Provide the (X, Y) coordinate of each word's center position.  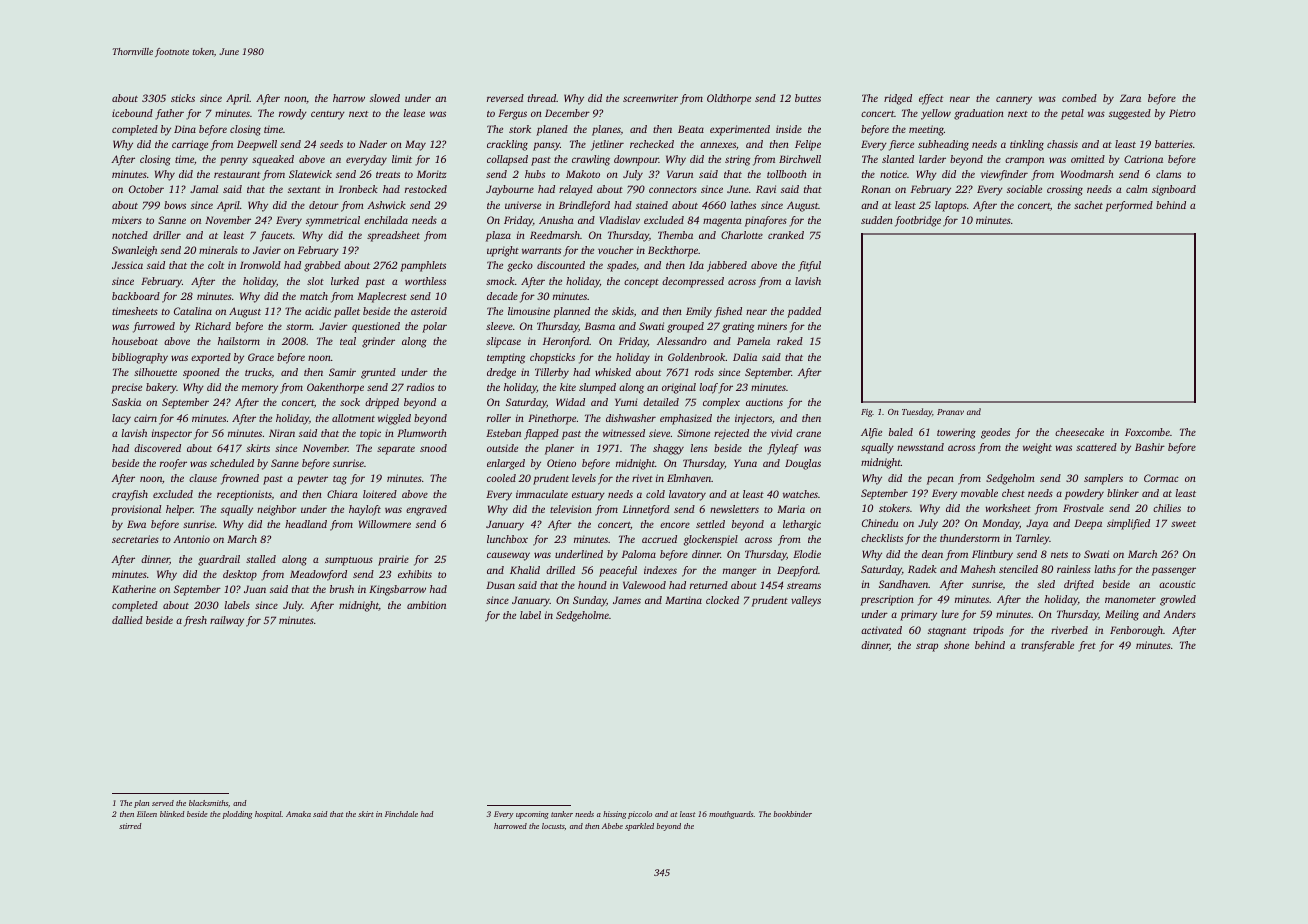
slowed (385, 98)
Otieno (561, 463)
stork (520, 129)
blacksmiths (208, 803)
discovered (157, 448)
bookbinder (793, 814)
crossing (1065, 190)
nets (1059, 555)
